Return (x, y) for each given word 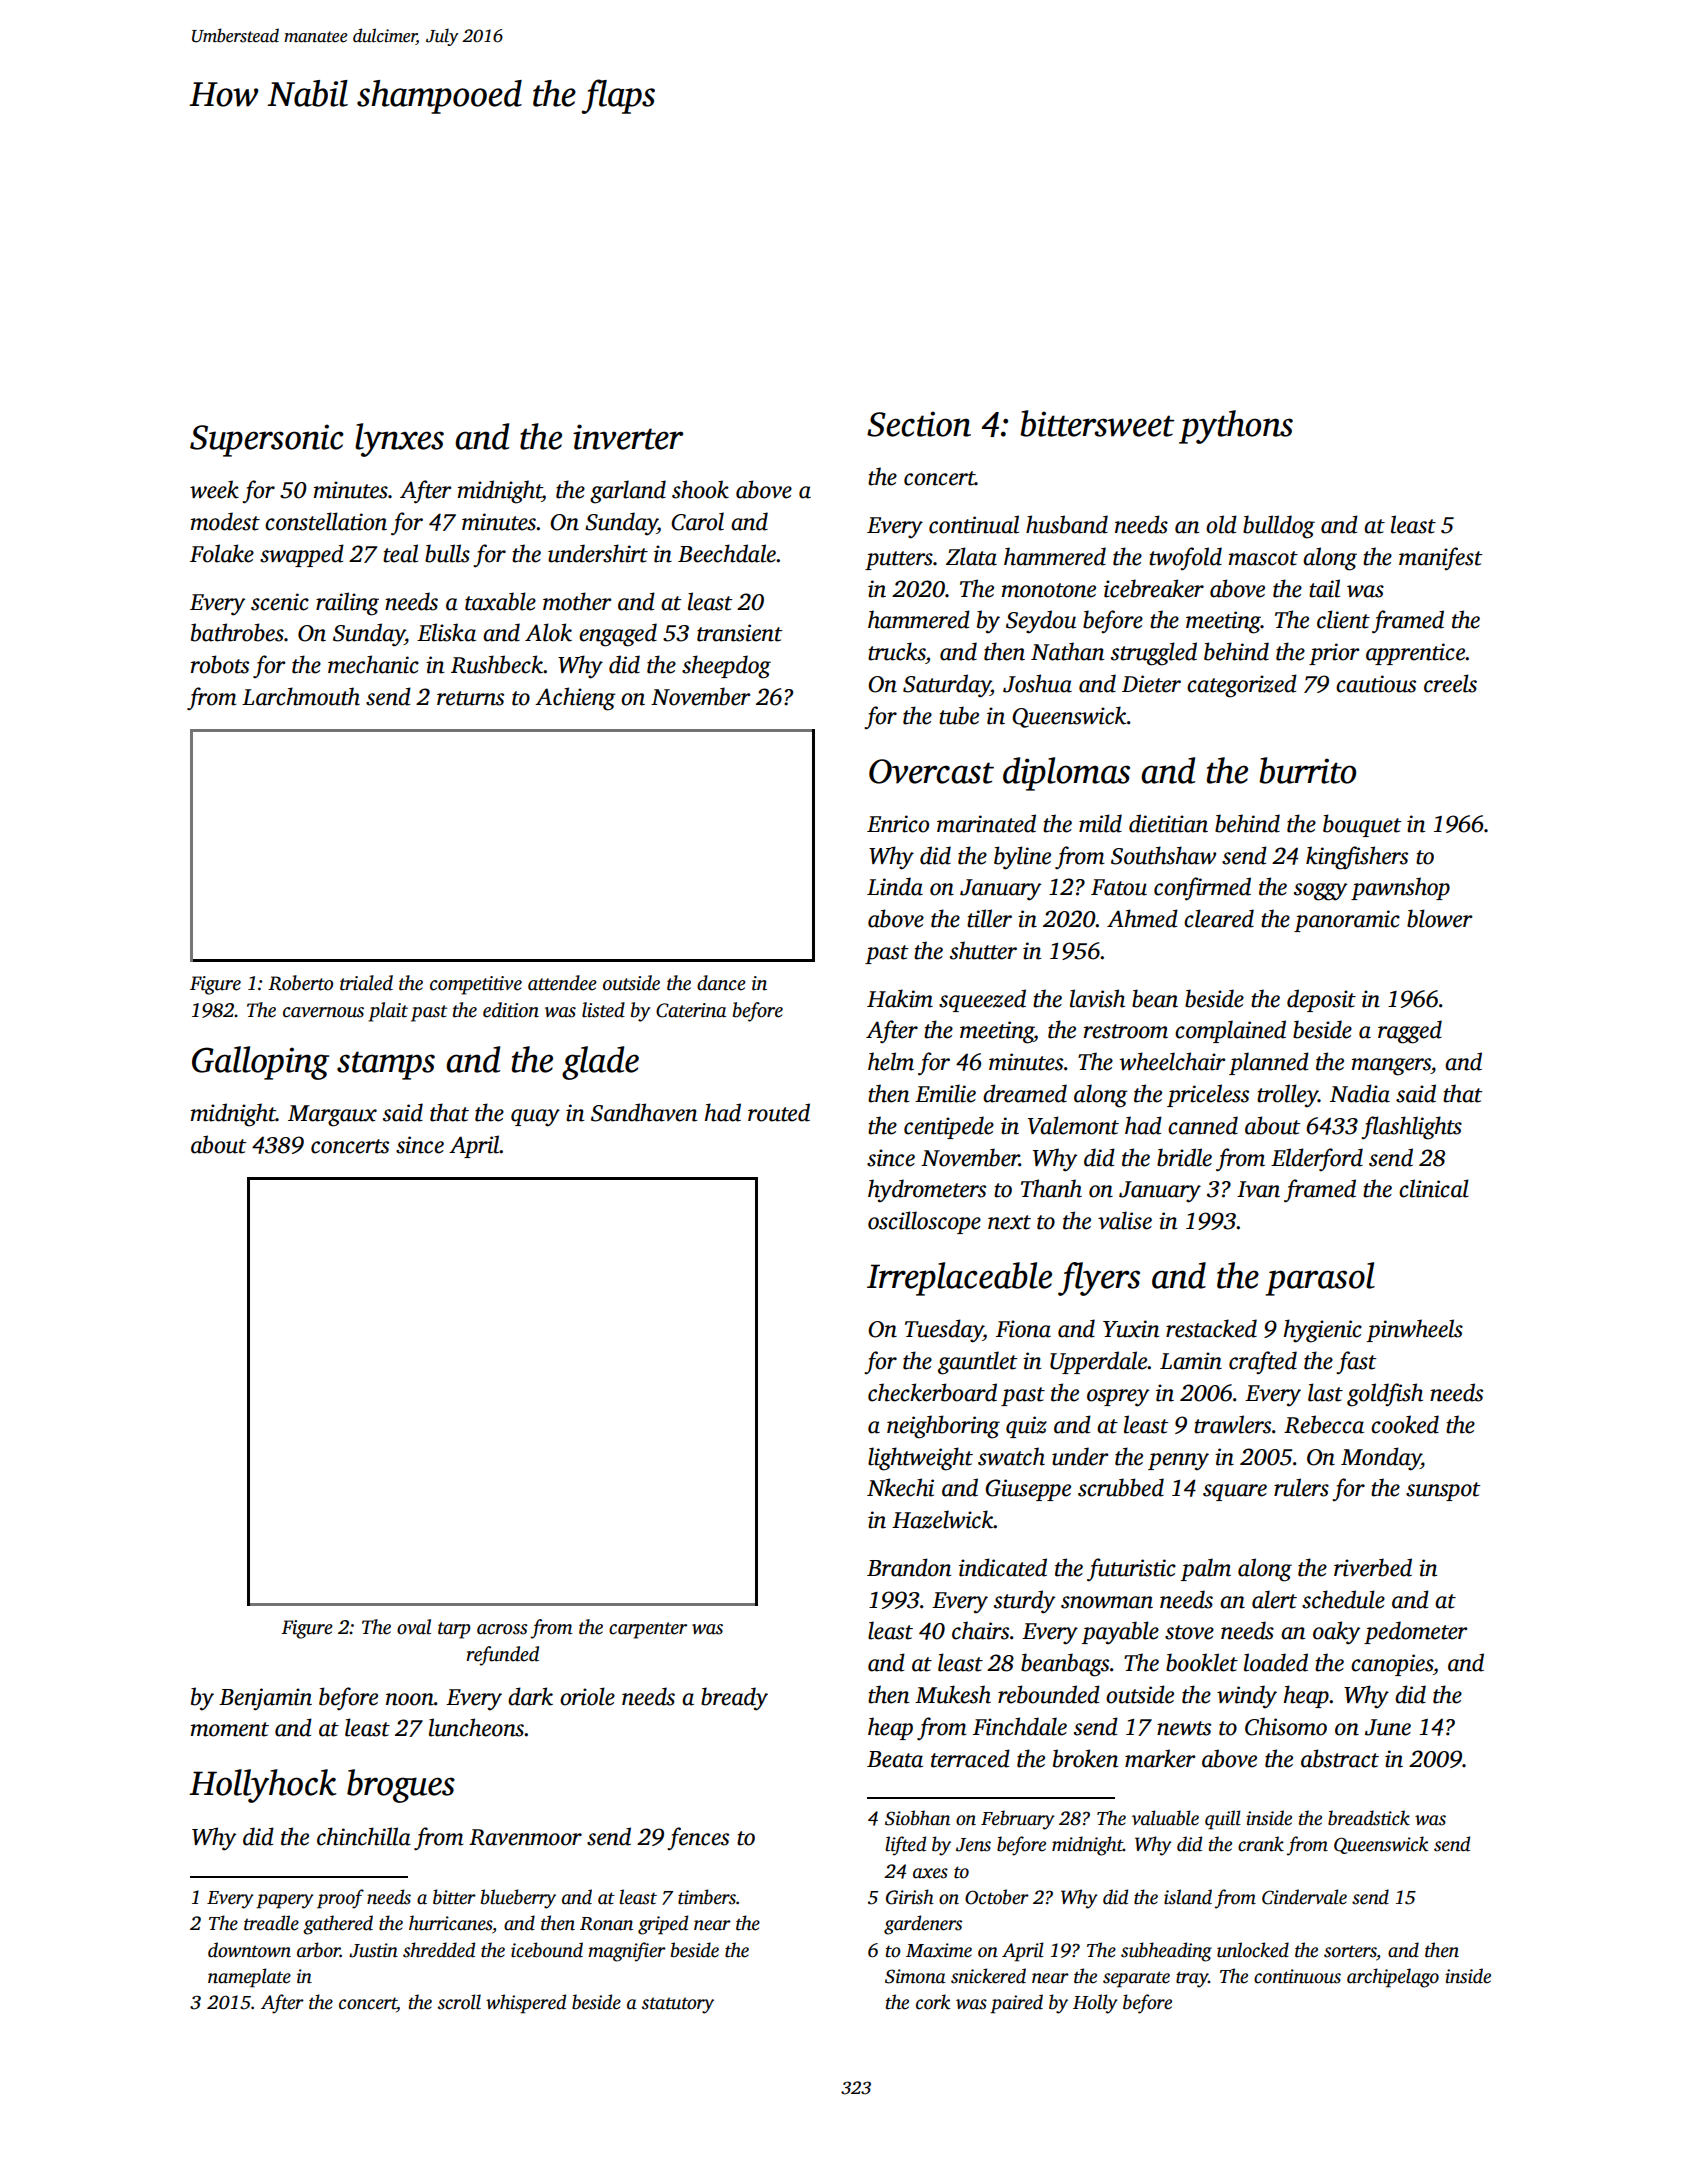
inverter (628, 437)
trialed (366, 983)
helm (891, 1061)
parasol (1320, 1279)
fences (698, 1838)
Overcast (931, 771)
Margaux (332, 1116)
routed (779, 1112)
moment (230, 1729)
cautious (1376, 684)
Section (919, 424)
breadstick (1369, 1818)
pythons (1236, 427)
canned (1203, 1125)
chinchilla (364, 1836)
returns (470, 698)
